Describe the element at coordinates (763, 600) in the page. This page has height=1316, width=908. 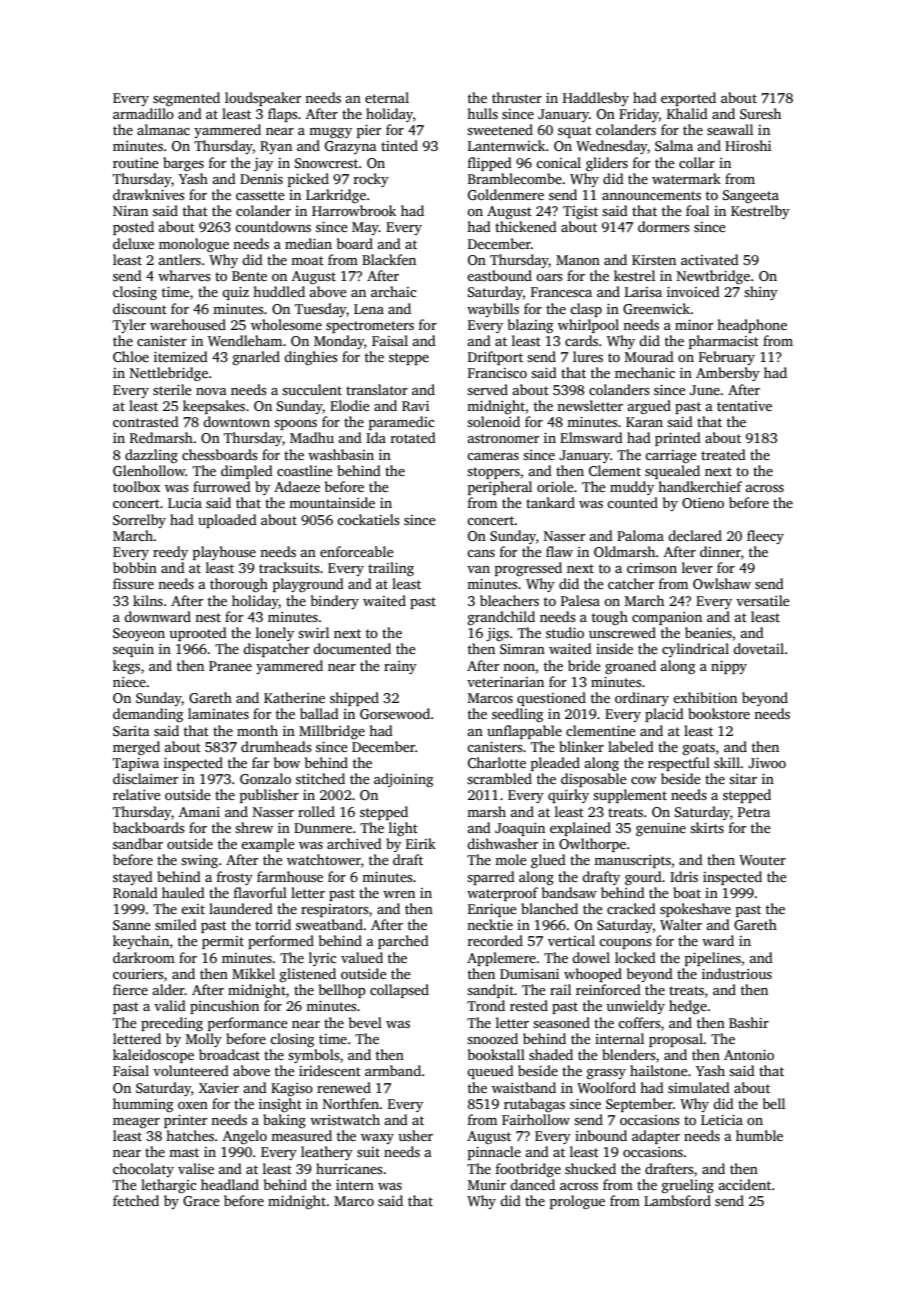
I see `versatile` at that location.
